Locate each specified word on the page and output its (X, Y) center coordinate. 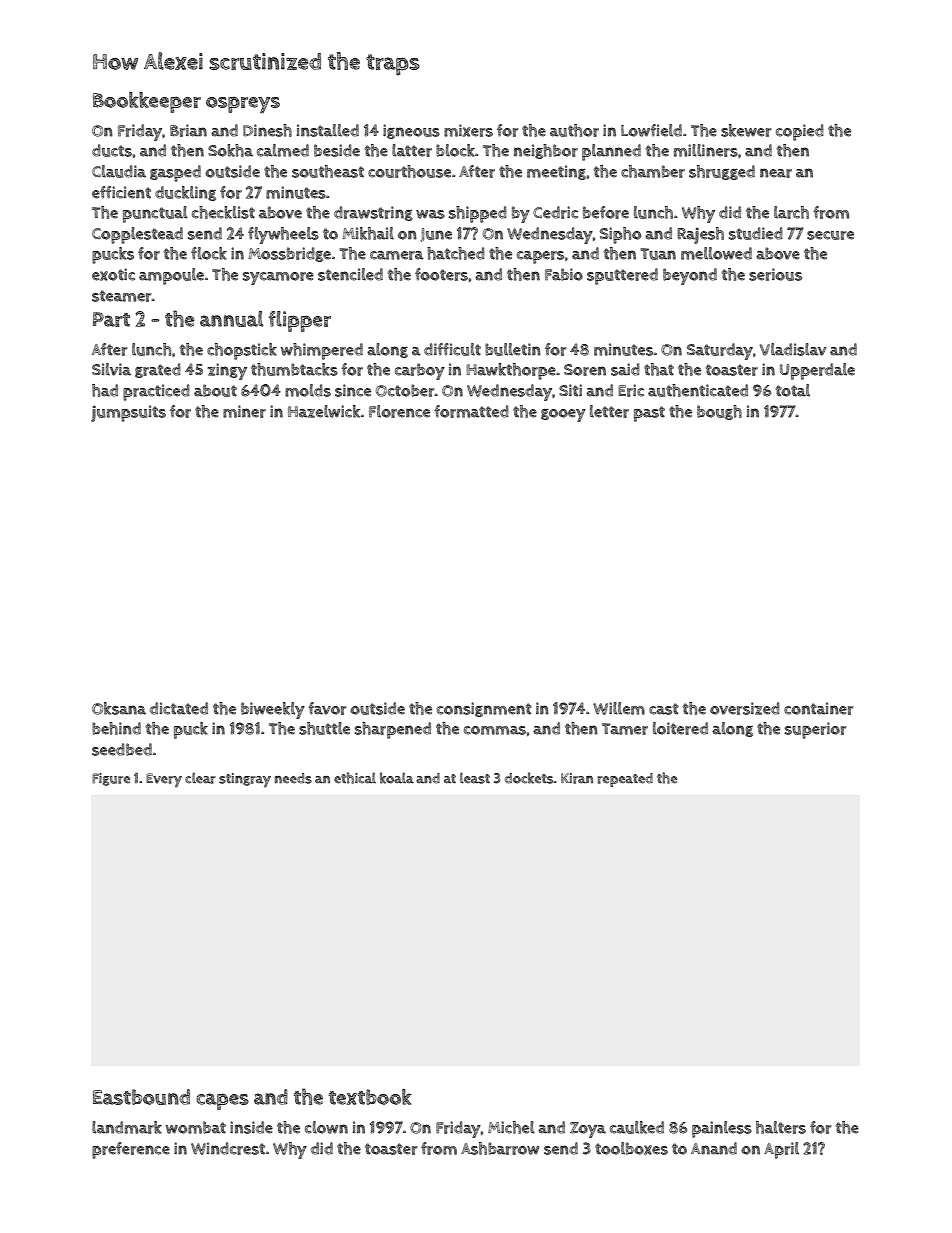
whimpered (322, 351)
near (776, 173)
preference (131, 1150)
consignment (484, 709)
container (818, 708)
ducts (112, 150)
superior (815, 730)
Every (164, 780)
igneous (411, 131)
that (659, 369)
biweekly (273, 710)
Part (111, 319)
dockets (529, 778)
